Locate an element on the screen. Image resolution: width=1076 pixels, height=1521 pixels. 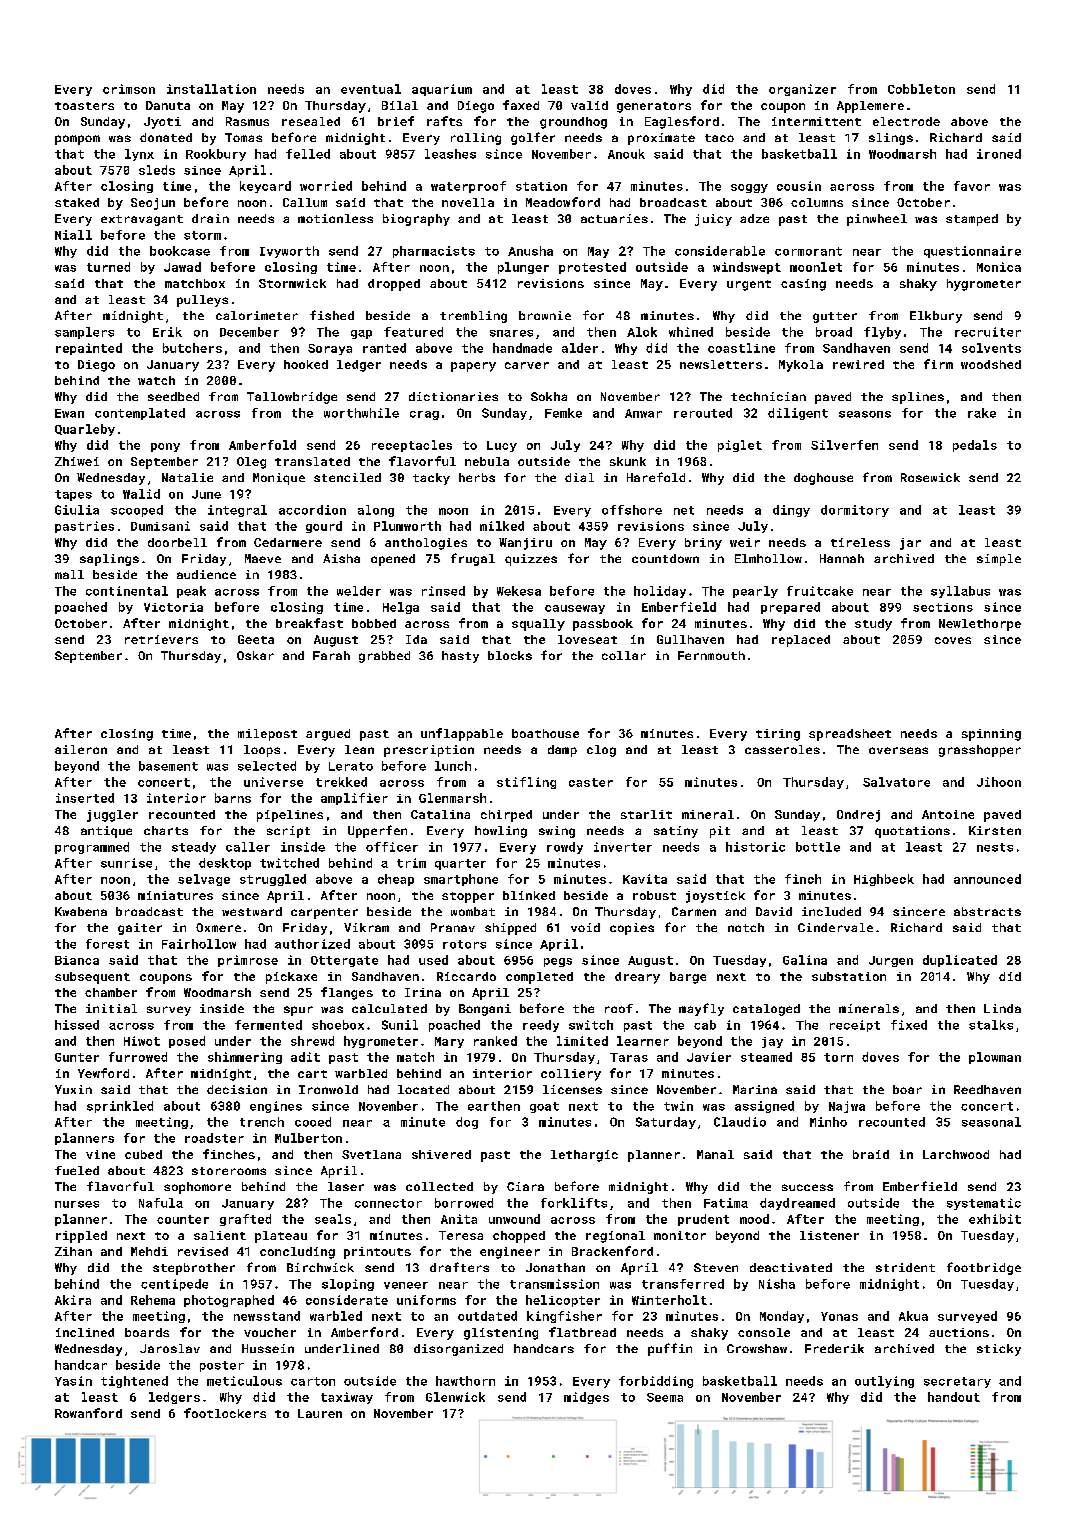
valid is located at coordinates (589, 105).
